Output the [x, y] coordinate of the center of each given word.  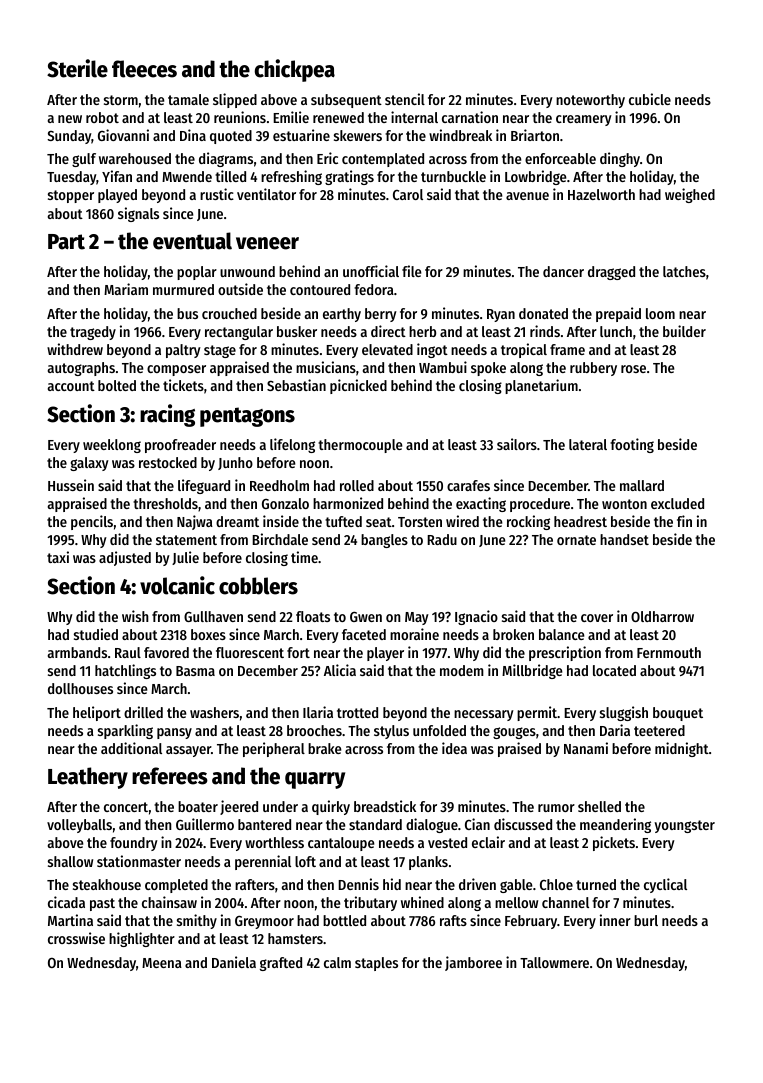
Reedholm [279, 485]
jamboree [473, 963]
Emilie [291, 117]
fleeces [144, 69]
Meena [162, 963]
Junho [235, 463]
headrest [580, 521]
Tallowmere [554, 962]
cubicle [650, 99]
